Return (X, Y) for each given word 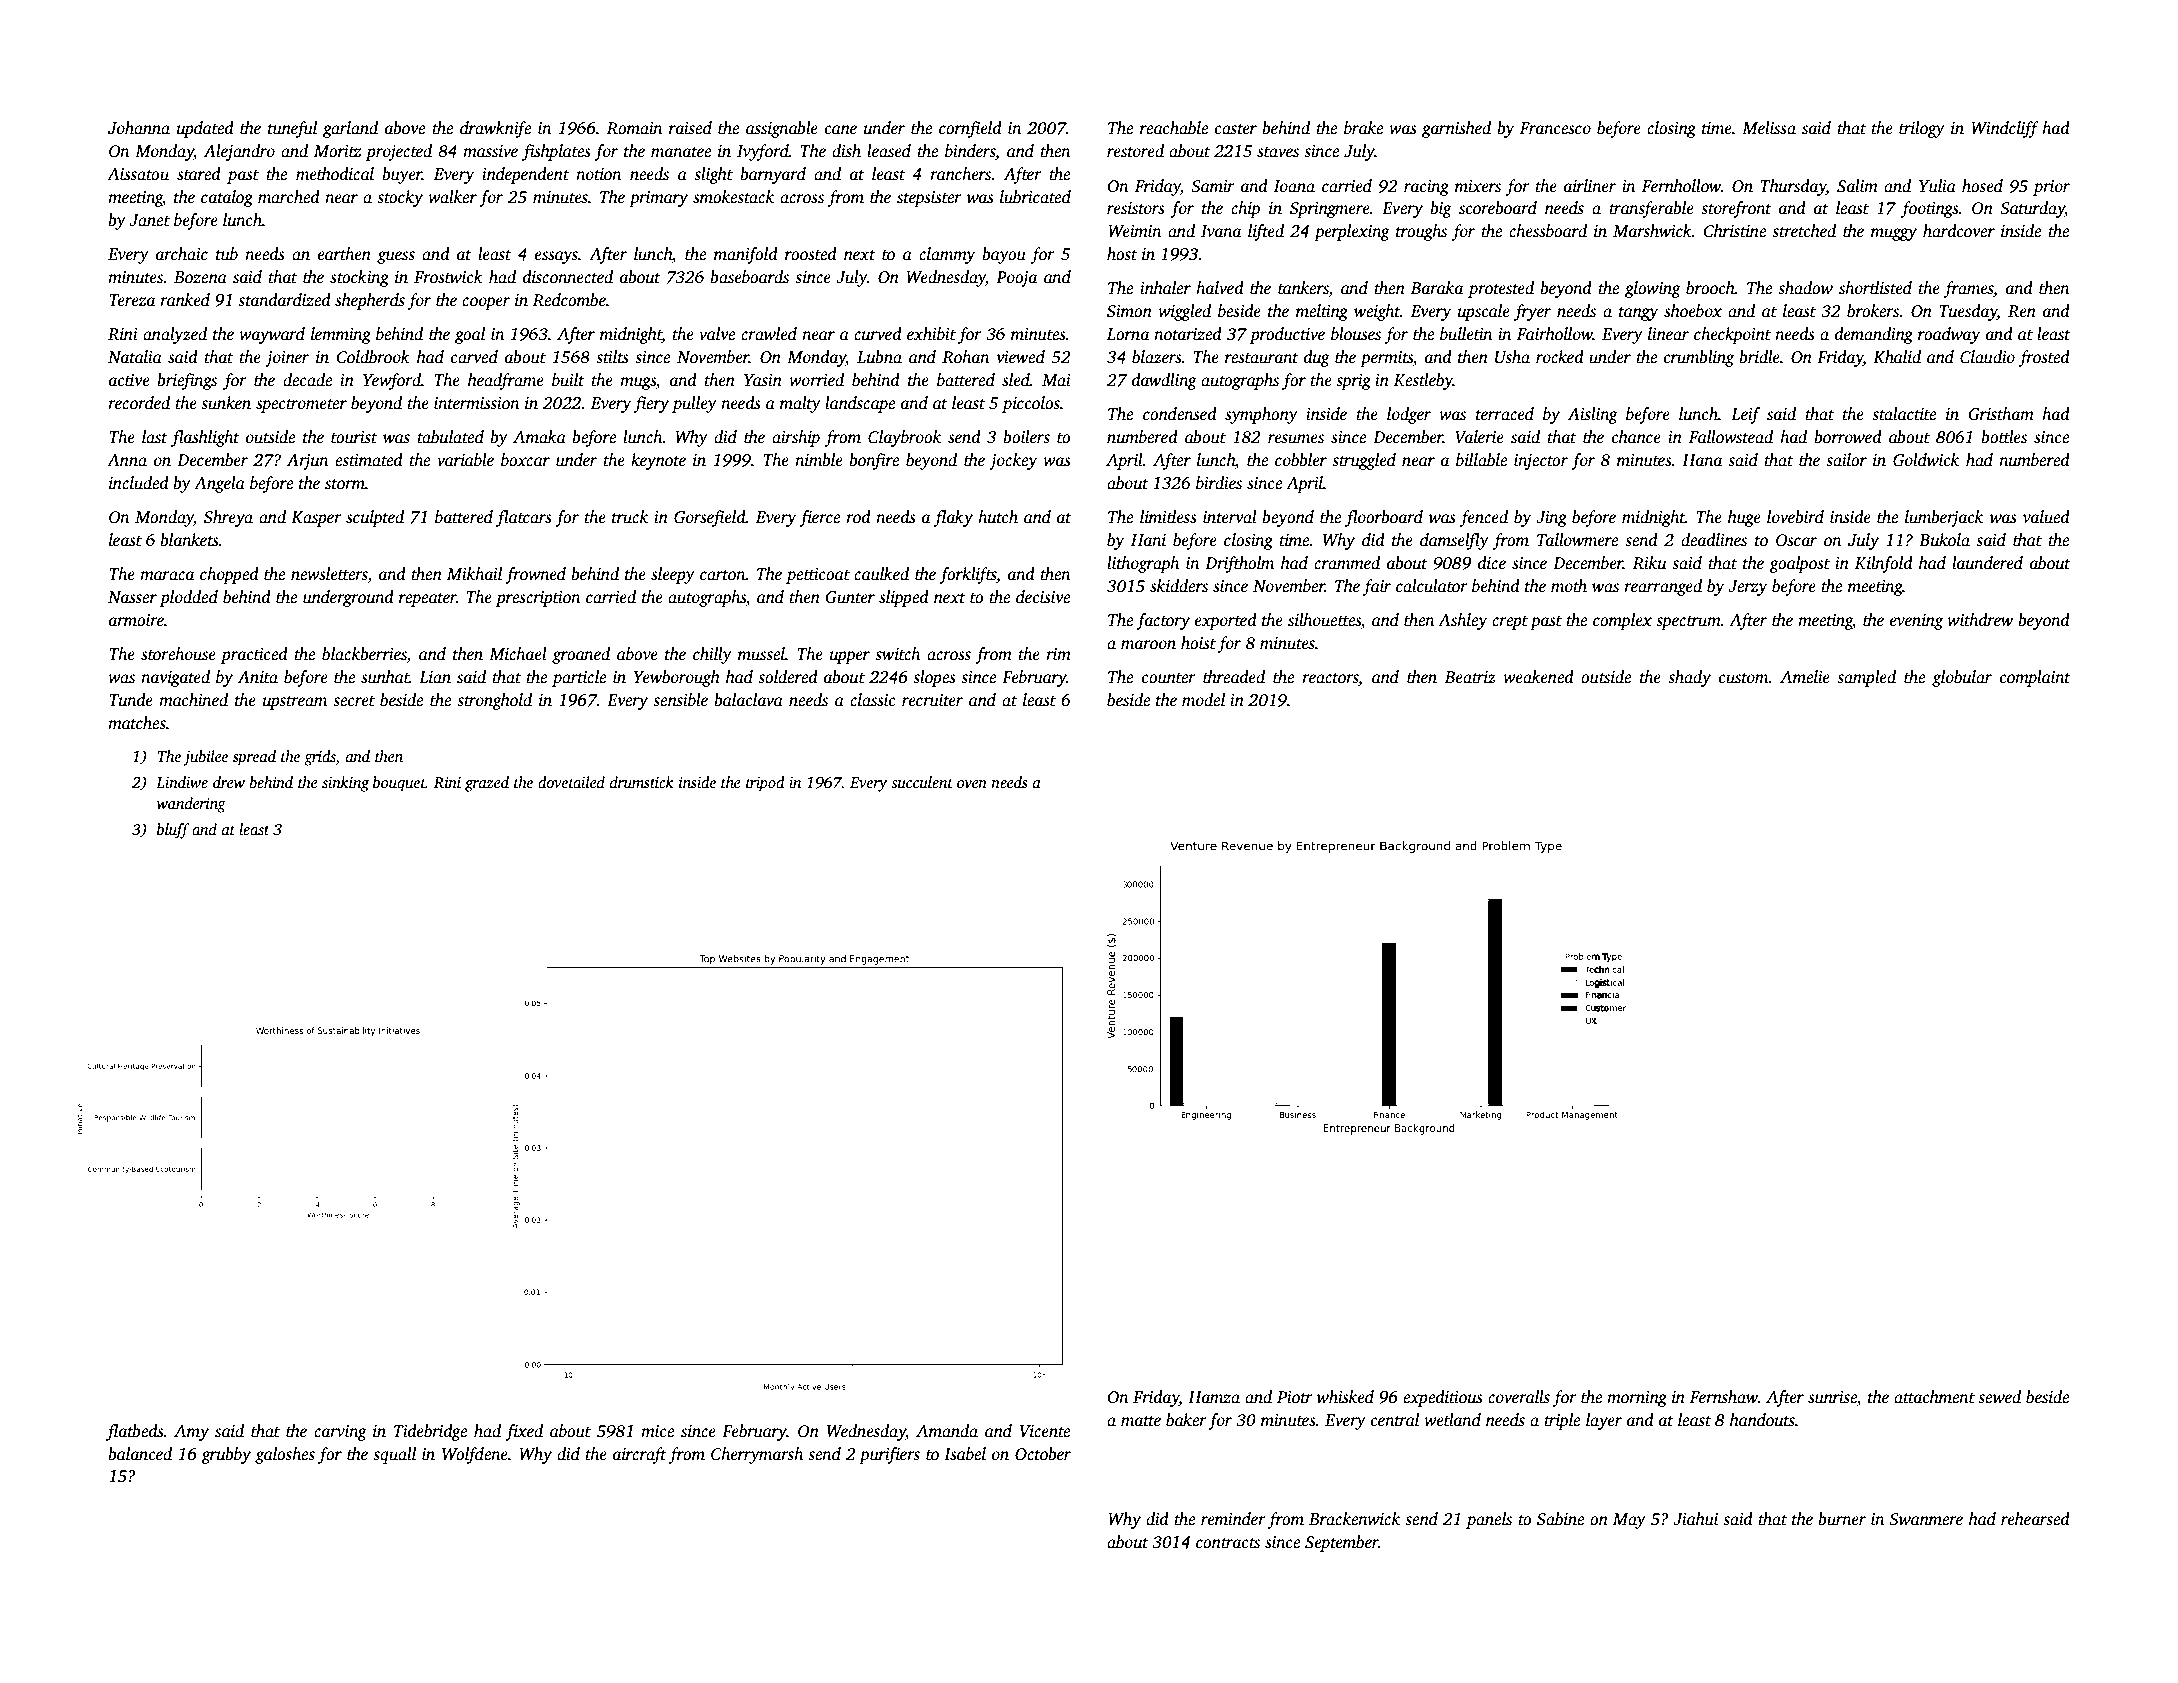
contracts (1228, 1543)
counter (1169, 678)
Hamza (1214, 1397)
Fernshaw (1724, 1397)
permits (1386, 359)
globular (1962, 678)
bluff (173, 831)
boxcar (525, 460)
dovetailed (571, 782)
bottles (2004, 437)
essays (556, 257)
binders (970, 151)
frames (1969, 289)
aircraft (640, 1455)
